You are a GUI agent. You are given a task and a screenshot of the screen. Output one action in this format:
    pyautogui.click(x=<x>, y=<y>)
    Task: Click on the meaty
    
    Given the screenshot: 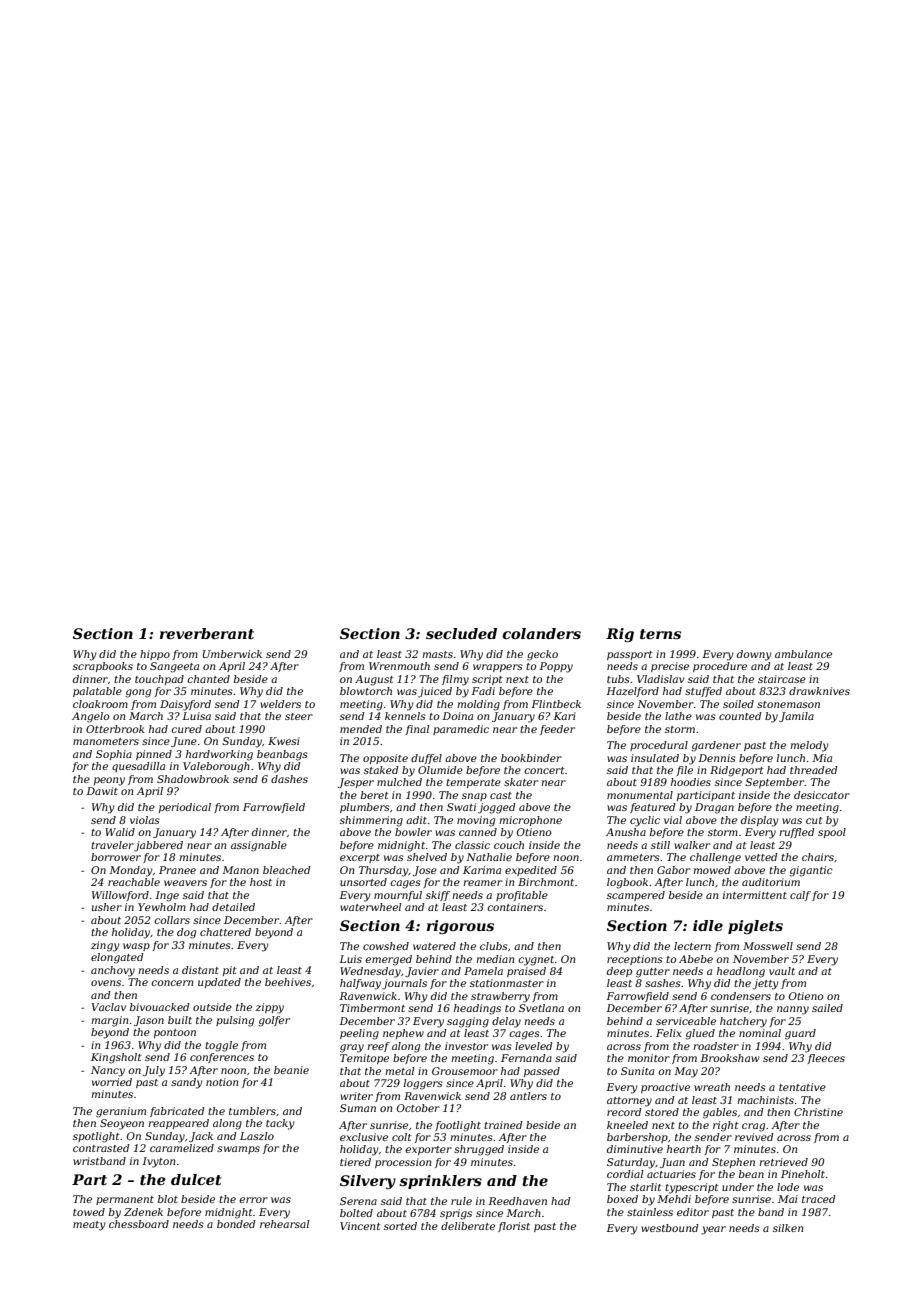 What is the action you would take?
    pyautogui.click(x=89, y=1226)
